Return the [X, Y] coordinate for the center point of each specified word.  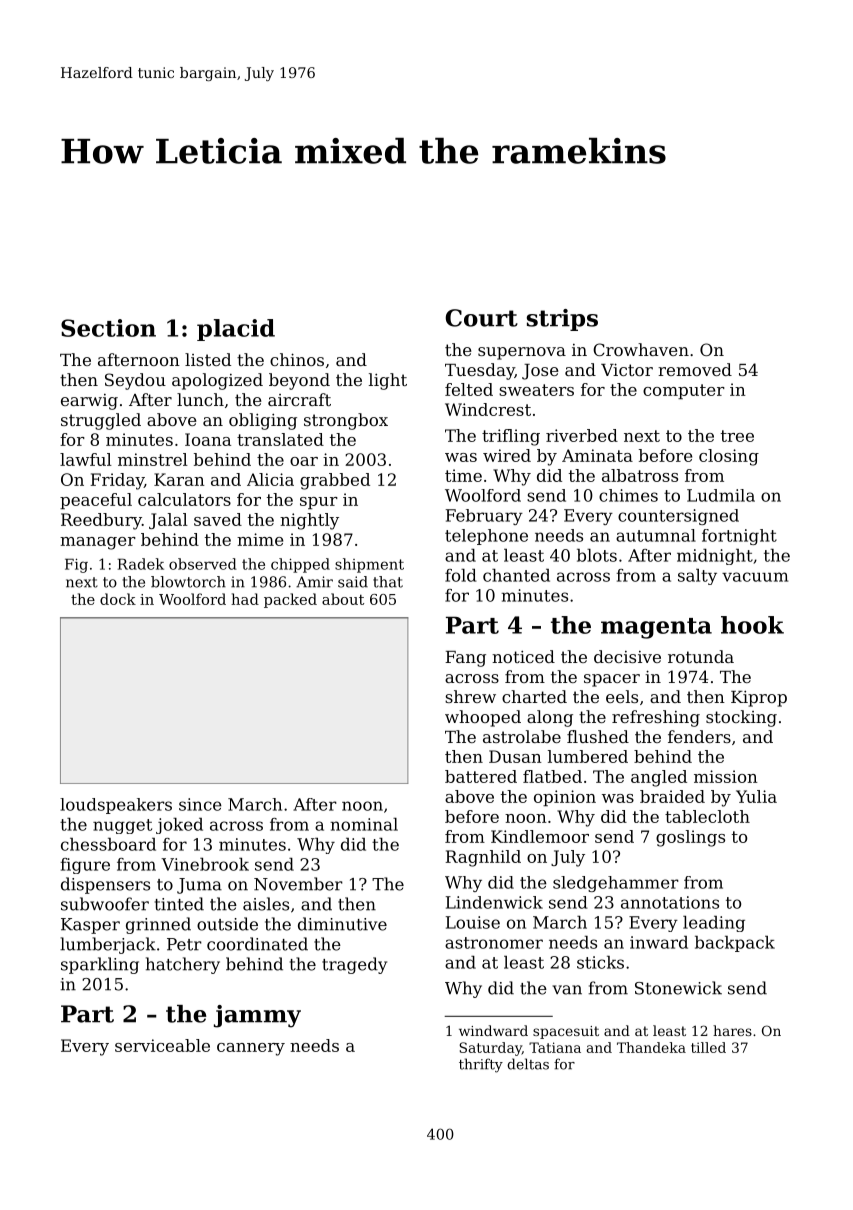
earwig [89, 402]
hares [732, 1030]
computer [684, 391]
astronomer [494, 943]
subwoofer [105, 904]
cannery [251, 1049]
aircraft [299, 399]
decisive [627, 656]
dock [118, 599]
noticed [523, 656]
